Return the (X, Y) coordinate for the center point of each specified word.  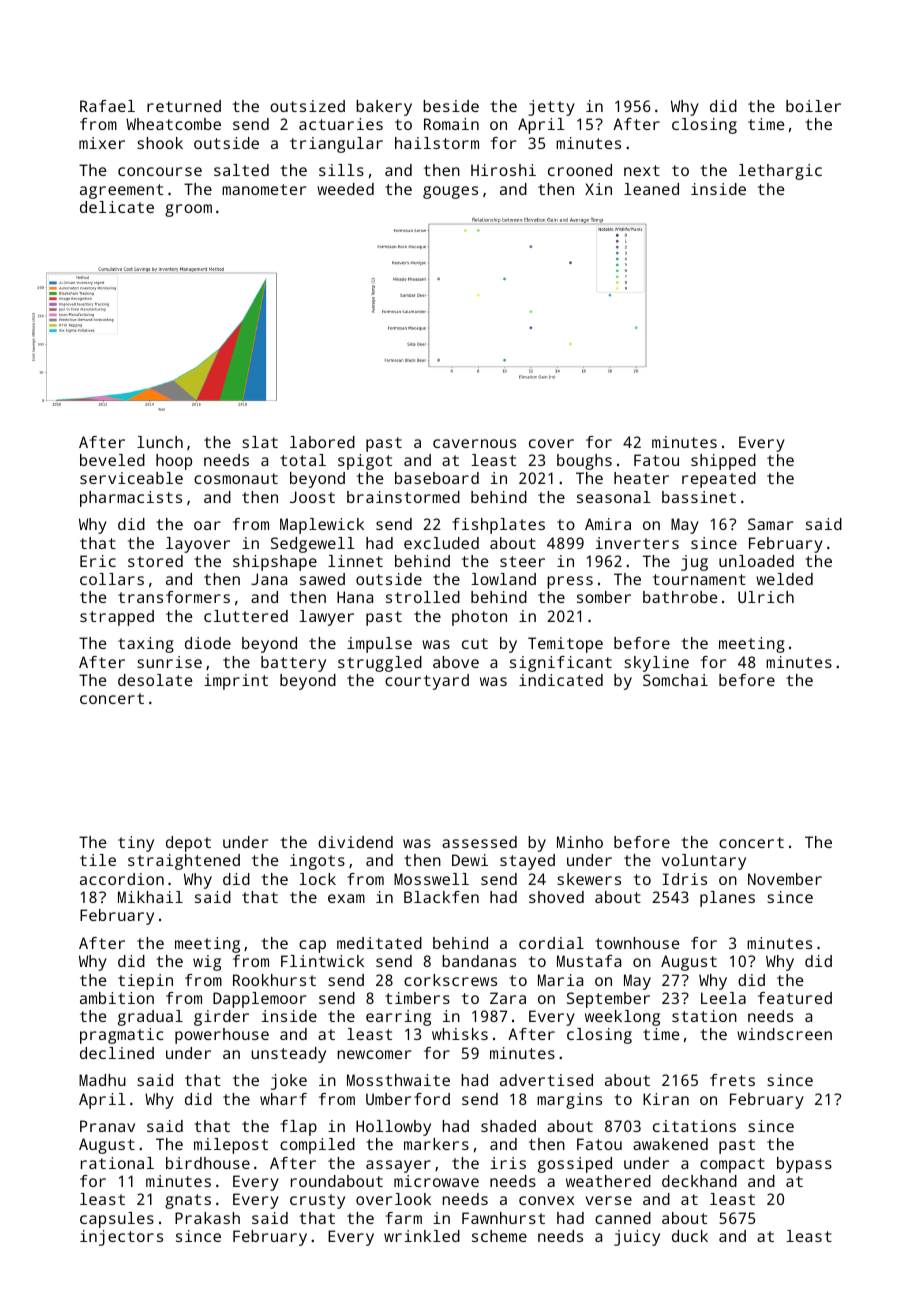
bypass (804, 1165)
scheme (499, 1236)
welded (784, 579)
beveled (112, 460)
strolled (423, 597)
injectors (121, 1238)
